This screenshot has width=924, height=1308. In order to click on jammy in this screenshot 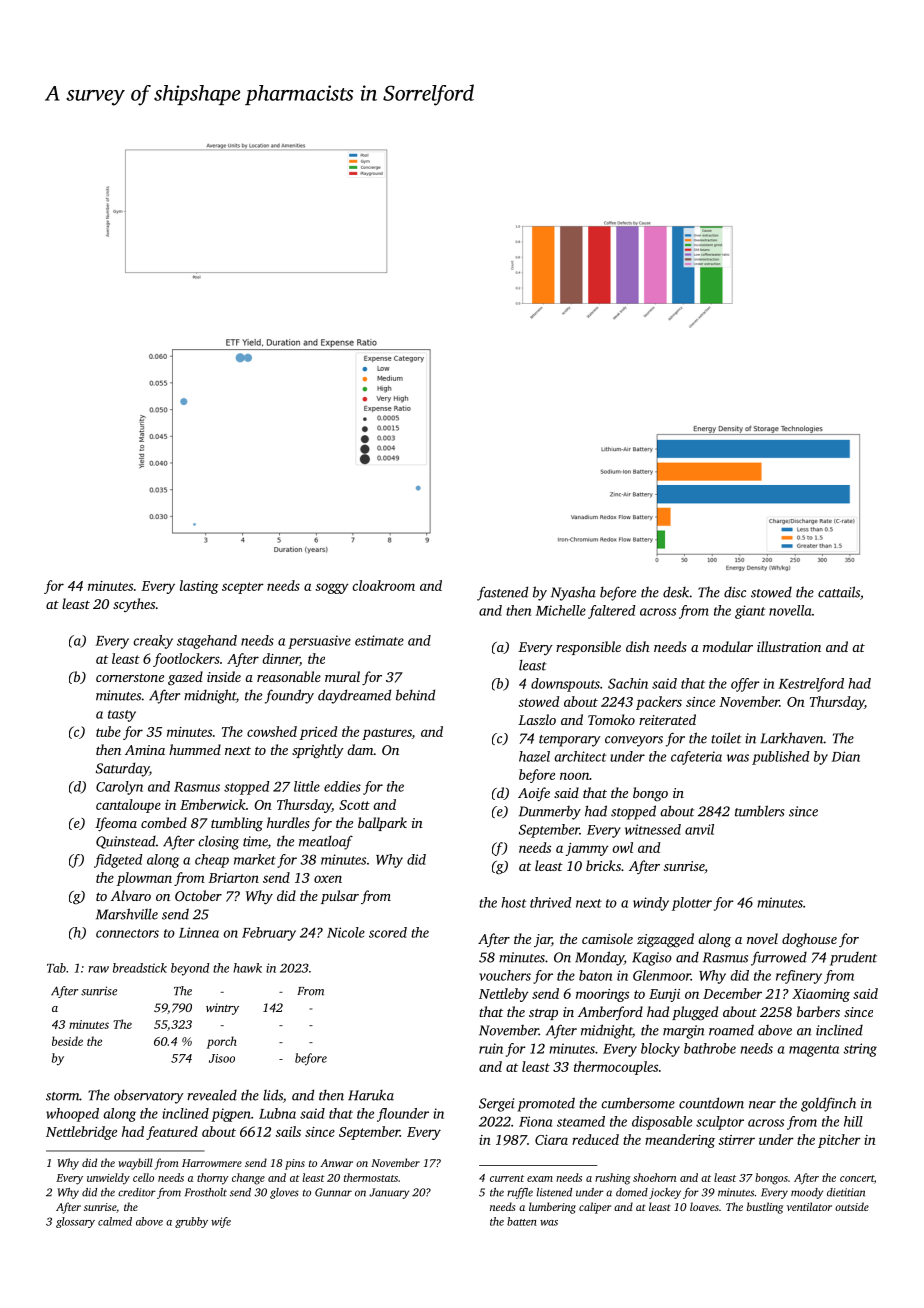, I will do `click(587, 849)`.
